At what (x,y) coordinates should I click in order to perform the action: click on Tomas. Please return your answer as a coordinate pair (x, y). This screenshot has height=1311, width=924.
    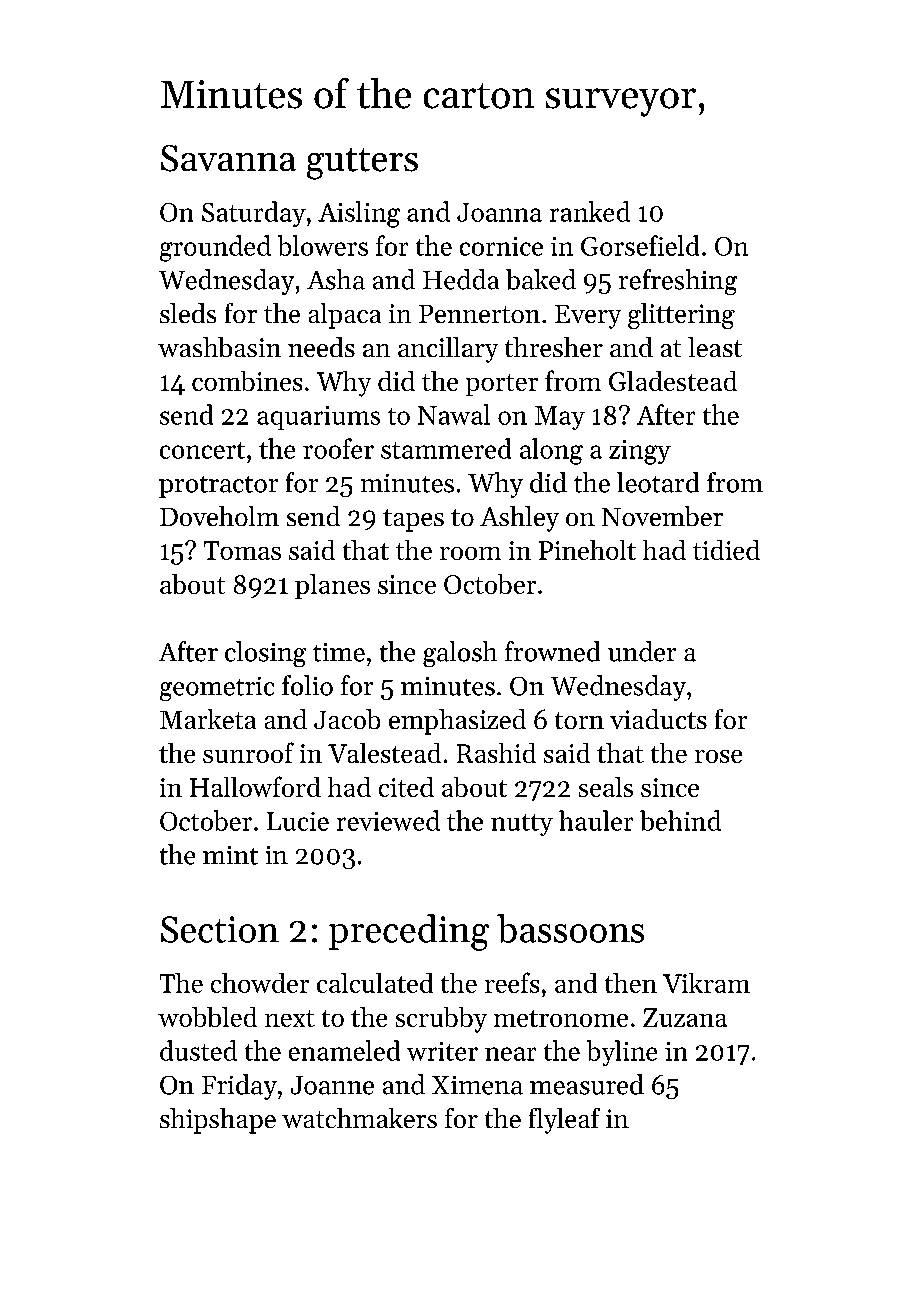
    Looking at the image, I should click on (242, 550).
